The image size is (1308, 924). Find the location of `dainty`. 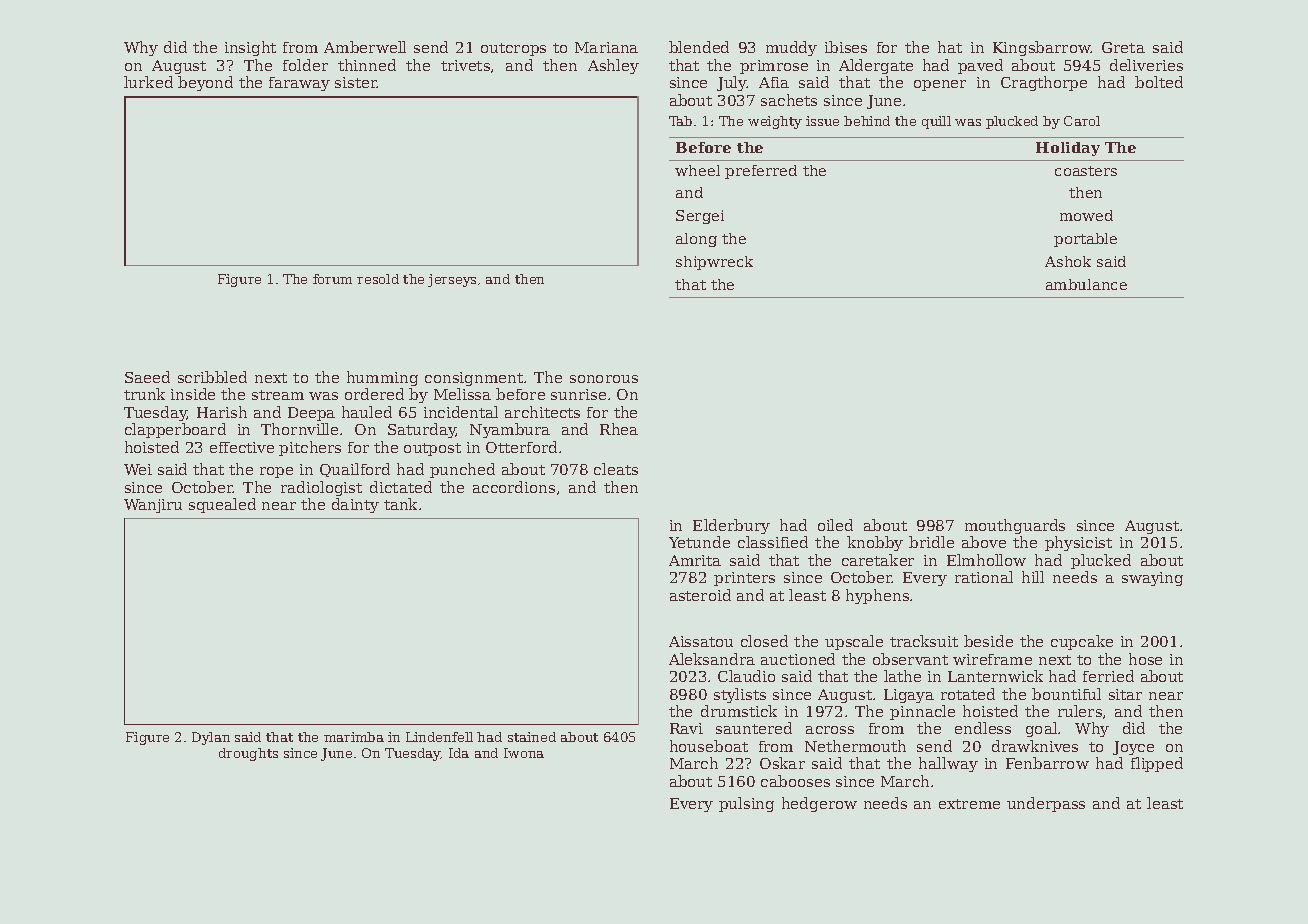

dainty is located at coordinates (355, 505).
